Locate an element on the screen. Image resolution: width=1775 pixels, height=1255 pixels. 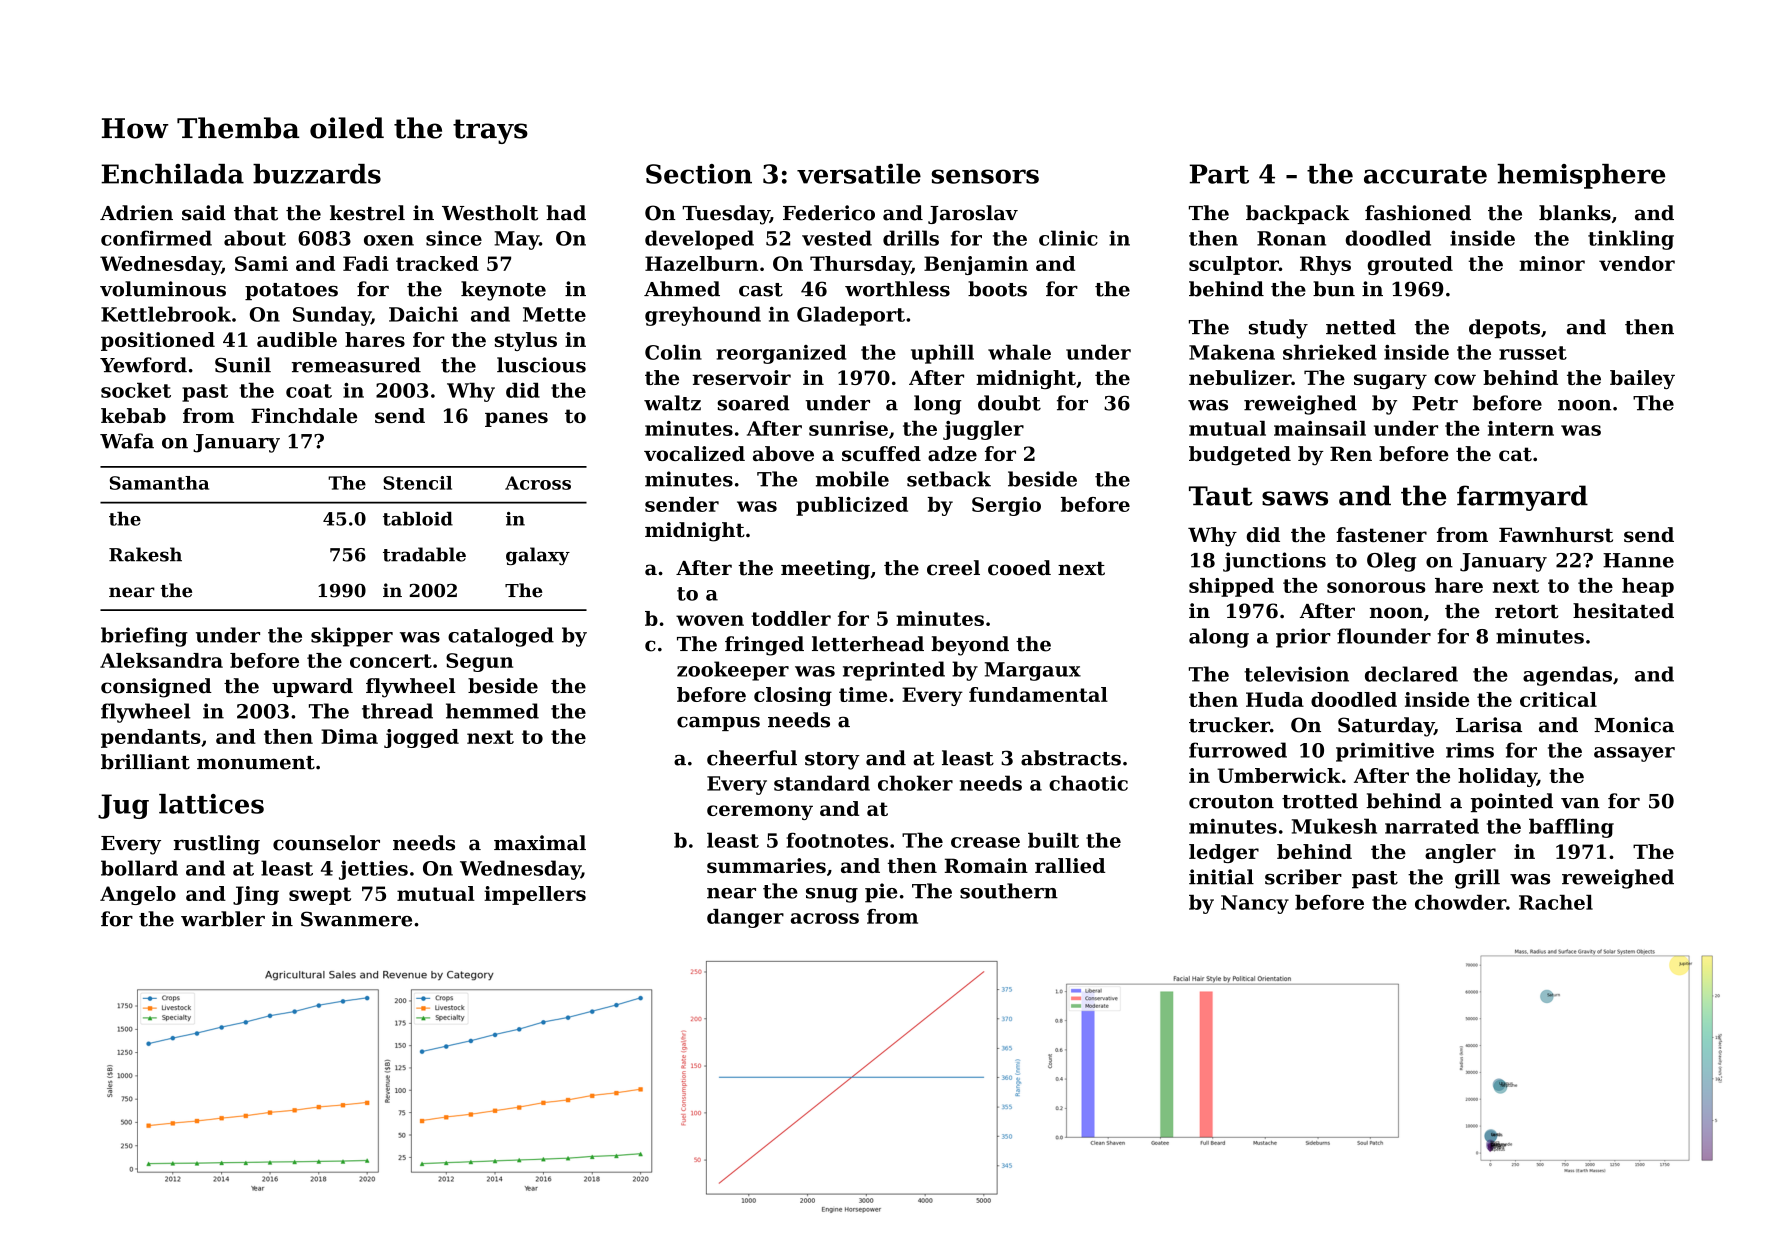
hemisphere is located at coordinates (1581, 176).
